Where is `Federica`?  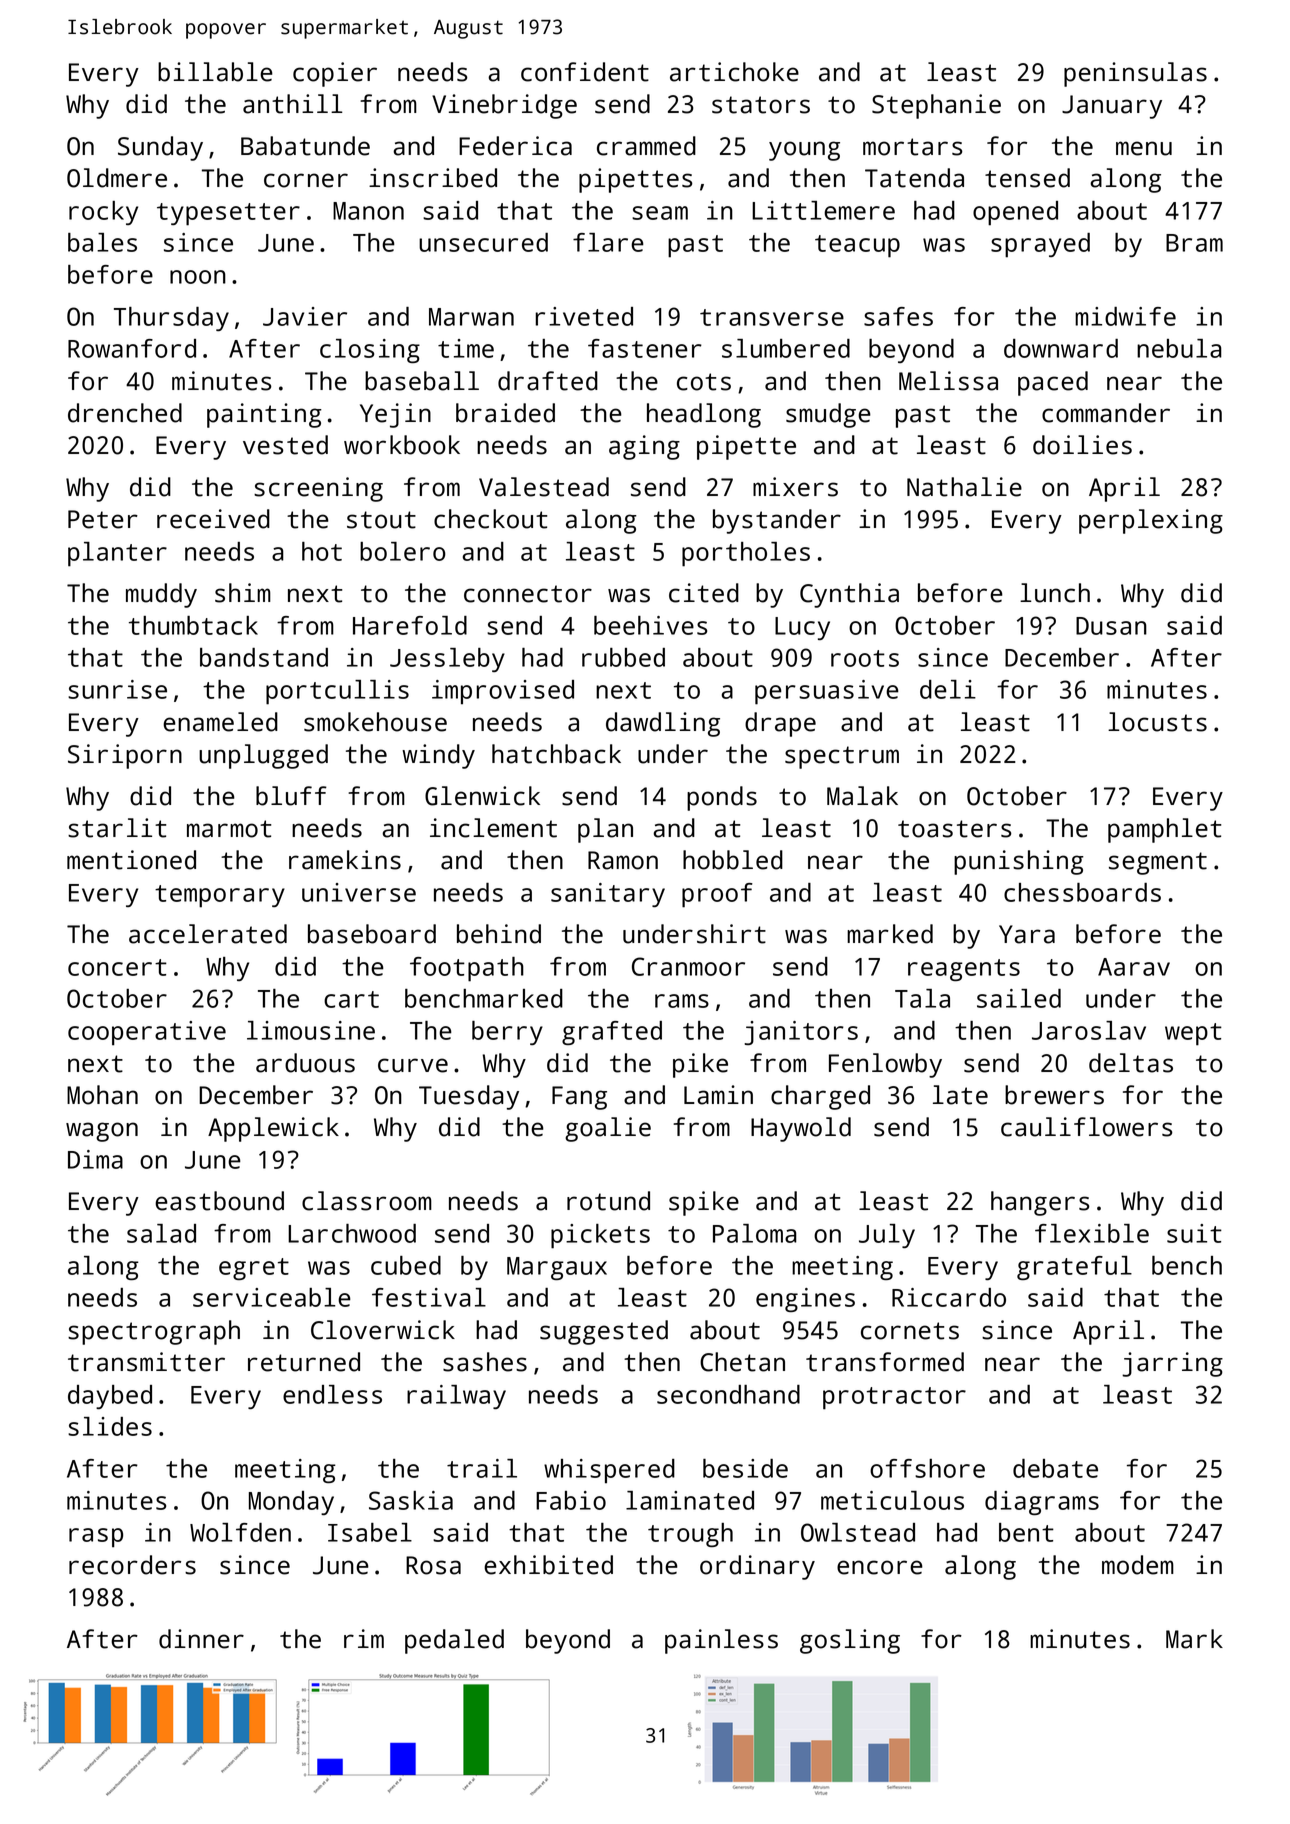 Federica is located at coordinates (515, 146).
